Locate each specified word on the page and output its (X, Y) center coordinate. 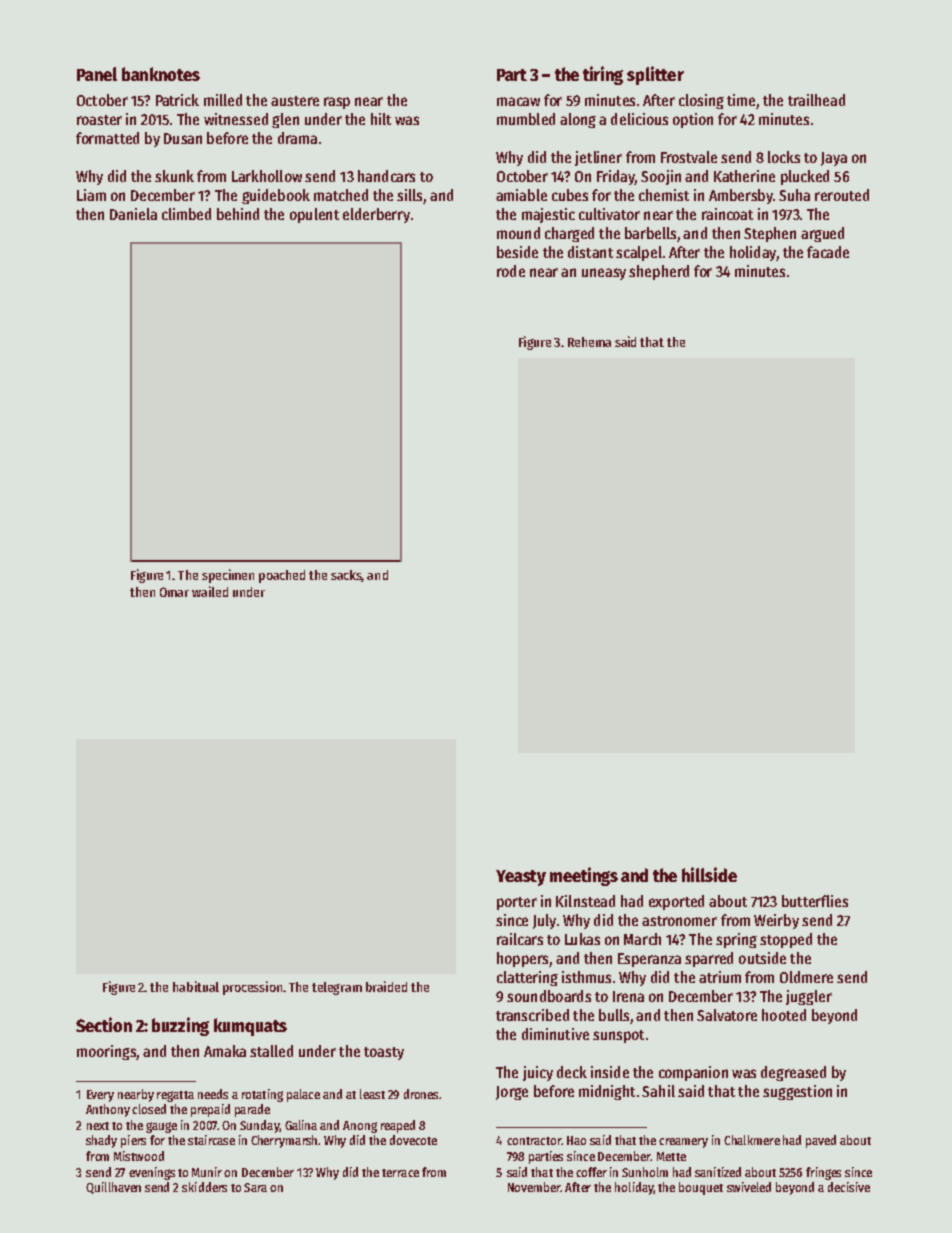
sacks (346, 576)
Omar (174, 592)
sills (409, 195)
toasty (384, 1053)
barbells (650, 233)
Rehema (589, 342)
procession (252, 988)
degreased (793, 1073)
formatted (107, 138)
